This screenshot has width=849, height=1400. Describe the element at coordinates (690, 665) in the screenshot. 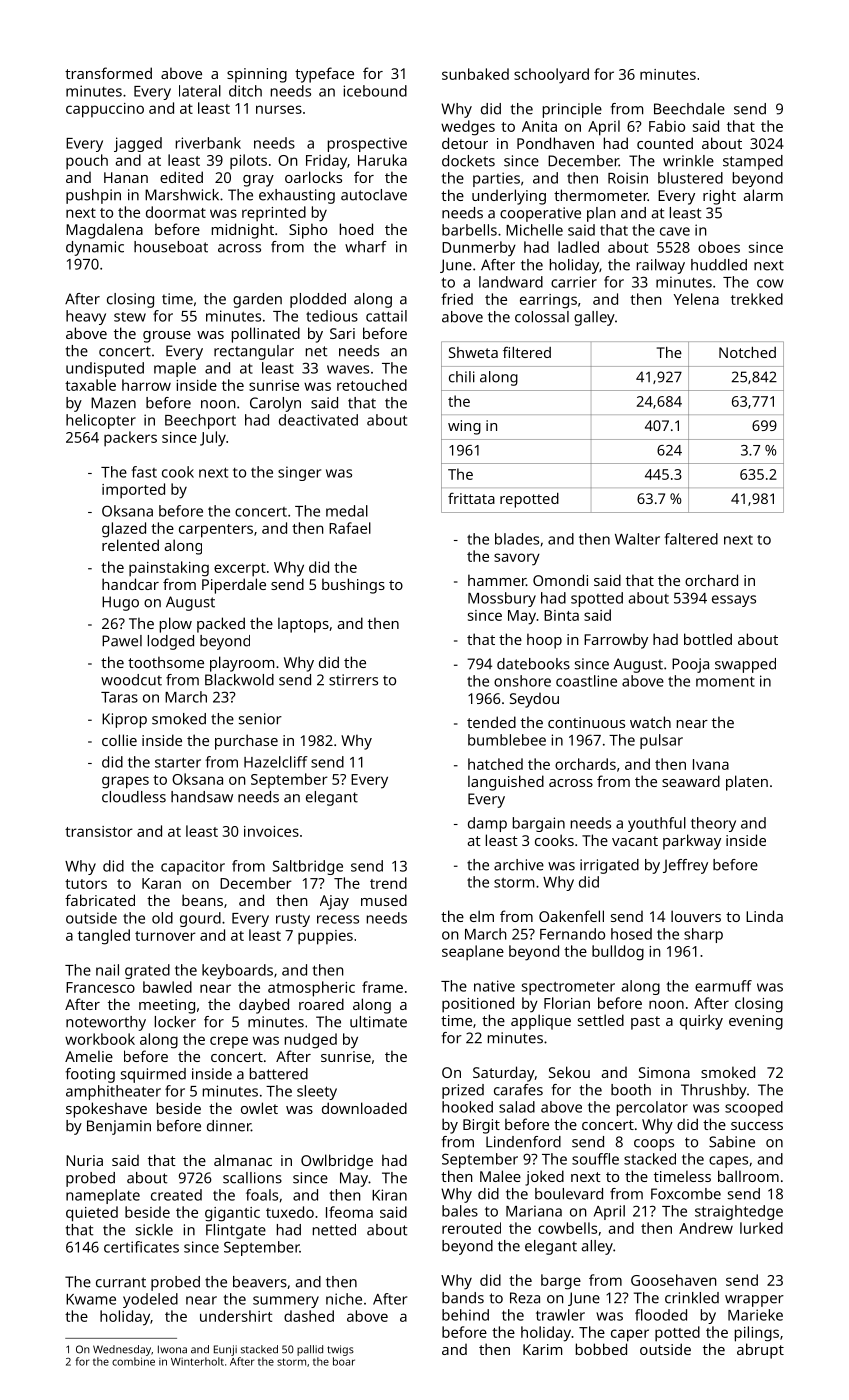

I see `Pooja` at that location.
